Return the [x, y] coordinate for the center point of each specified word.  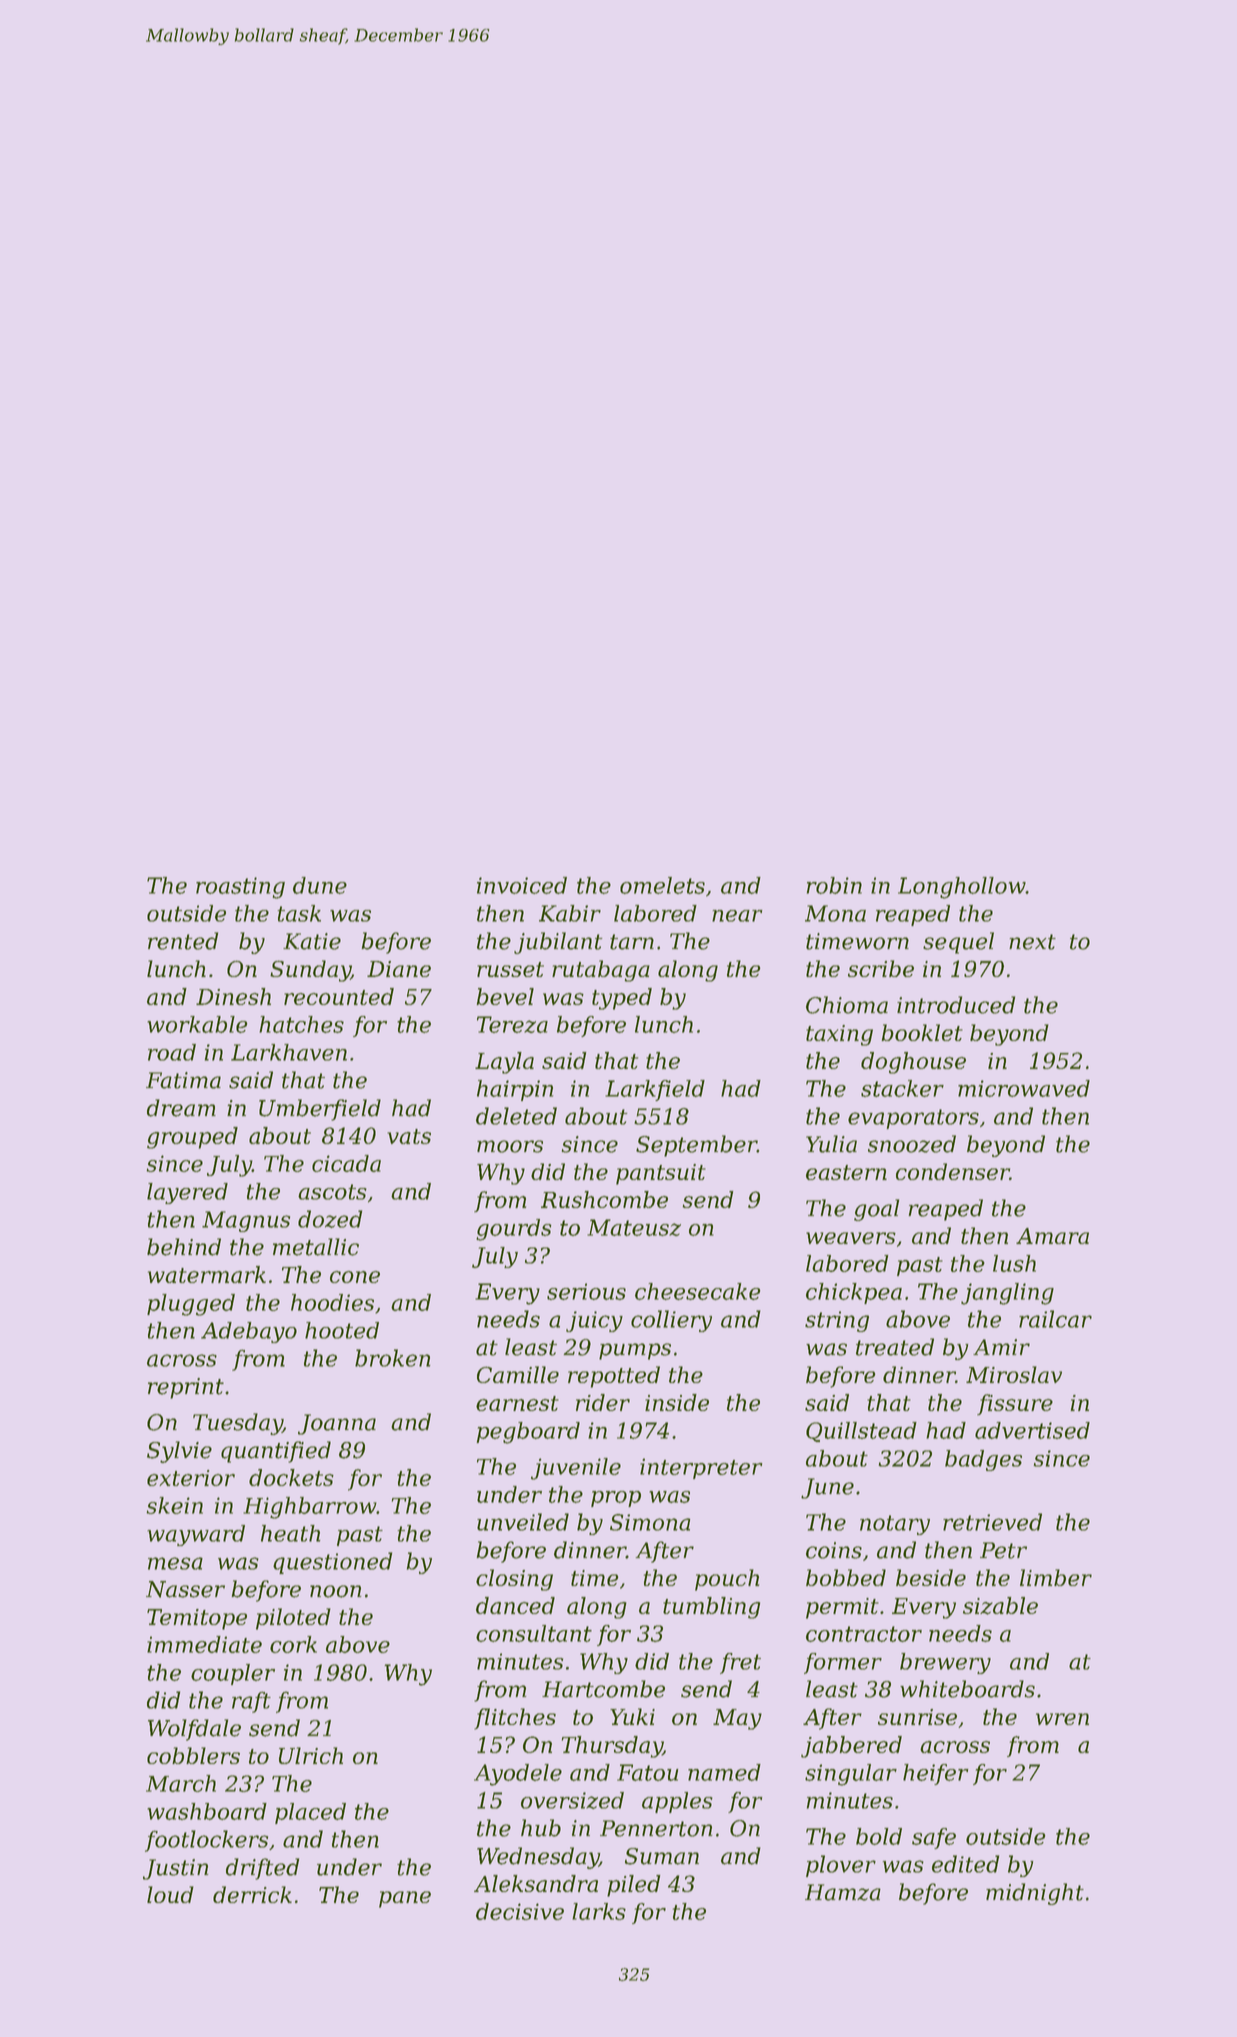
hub [541, 1828]
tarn [632, 942]
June [827, 1488]
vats [409, 1136]
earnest [517, 1403]
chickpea [854, 1293]
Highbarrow [310, 1508]
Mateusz [634, 1227]
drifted [262, 1869]
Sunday [310, 971]
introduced [956, 1005]
